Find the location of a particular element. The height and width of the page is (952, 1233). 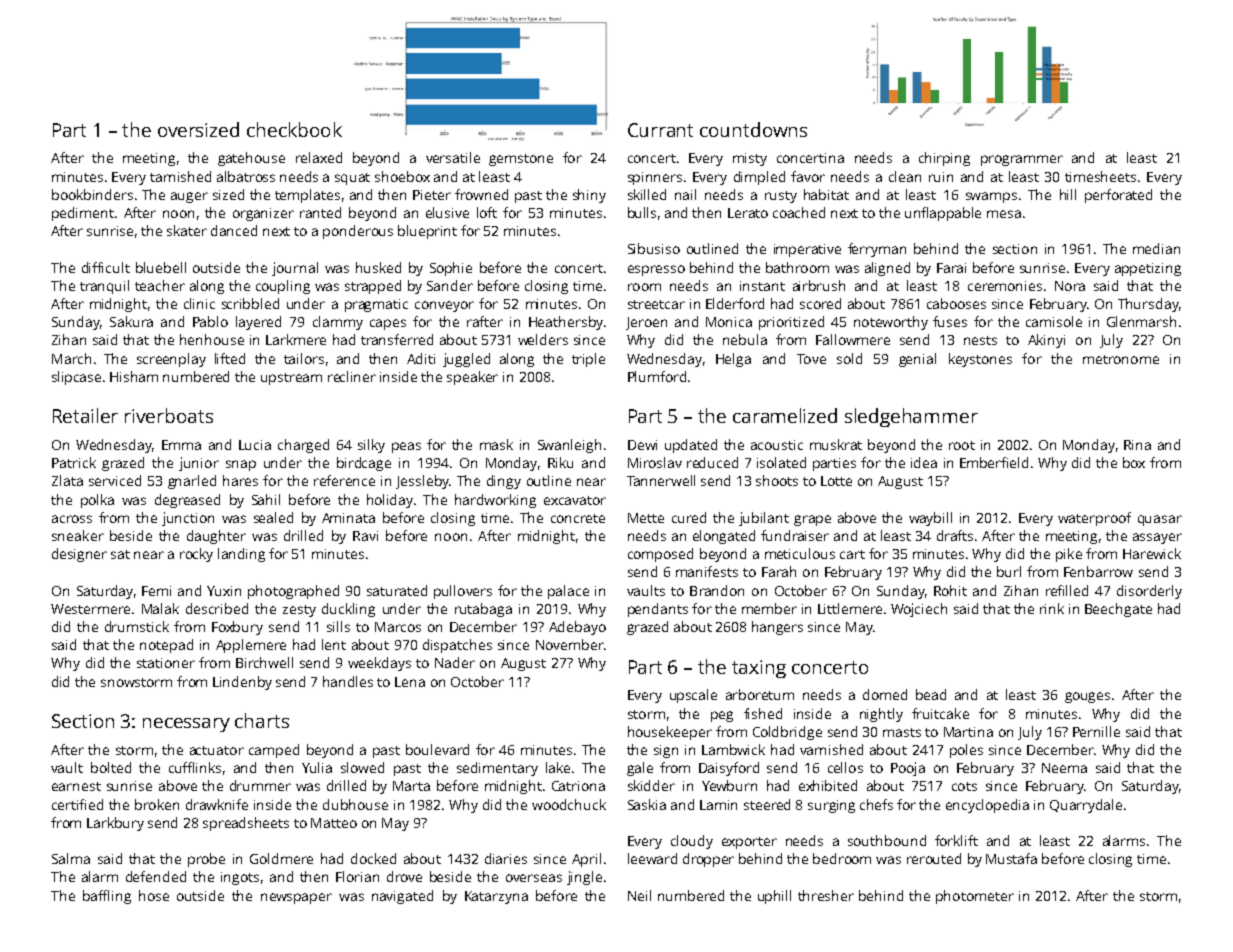

upscale is located at coordinates (693, 696).
